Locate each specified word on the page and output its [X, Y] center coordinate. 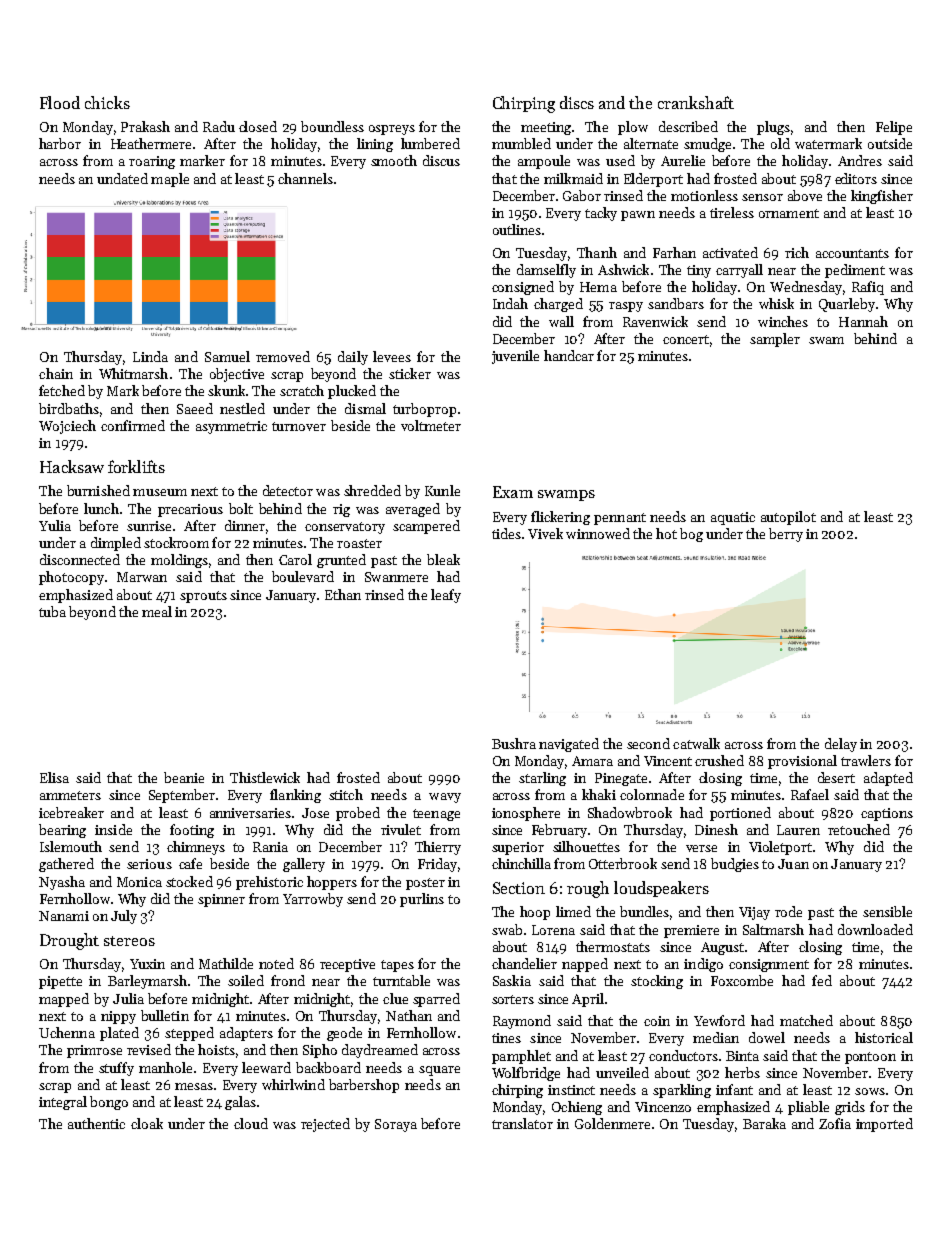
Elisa [54, 777]
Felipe [894, 128]
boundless [332, 126]
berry [786, 535]
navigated [569, 745]
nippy [118, 1017]
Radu [219, 126]
